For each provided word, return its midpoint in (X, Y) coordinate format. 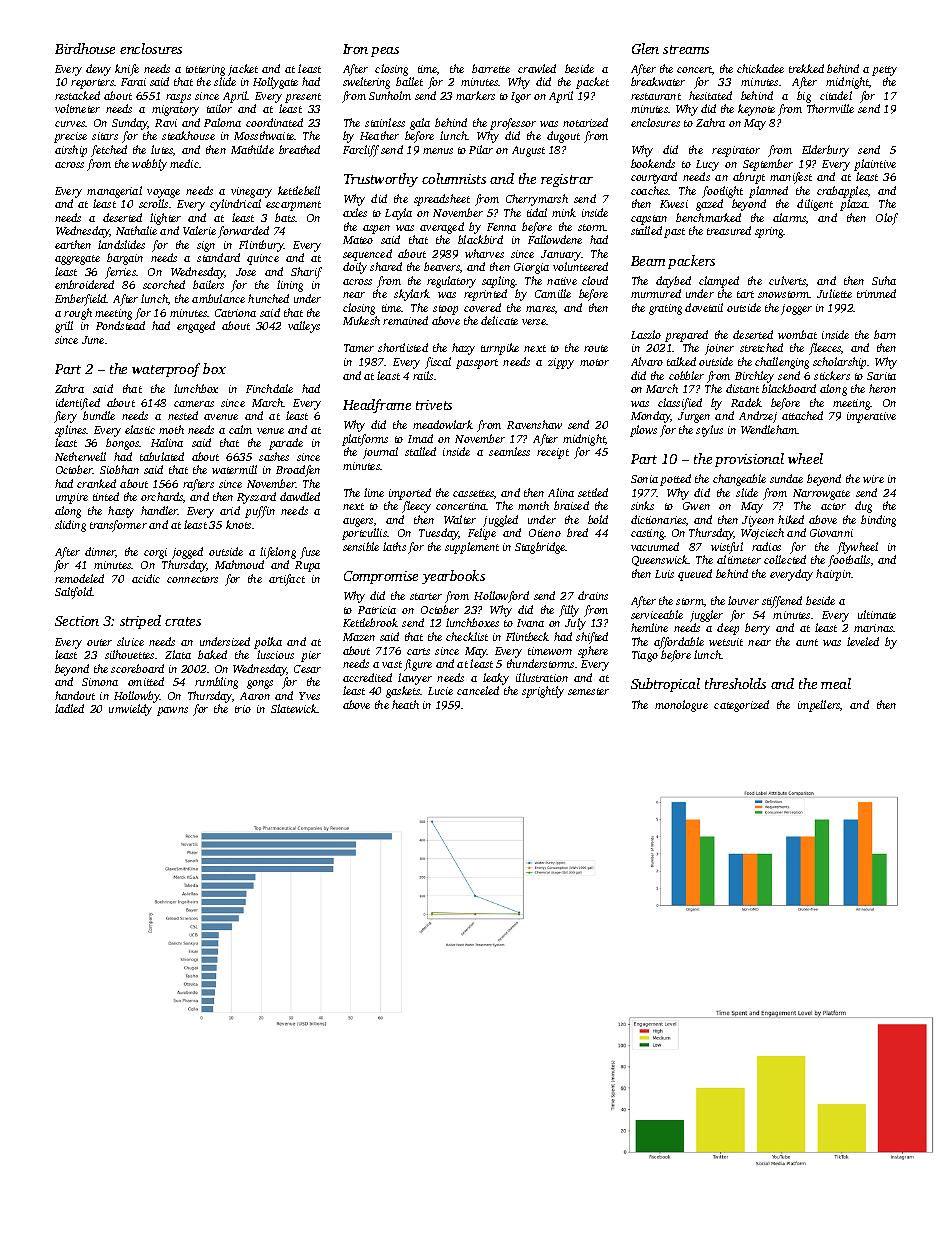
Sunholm (390, 95)
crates (183, 621)
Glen (645, 48)
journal (380, 453)
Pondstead (120, 325)
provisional (749, 460)
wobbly (149, 165)
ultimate (877, 614)
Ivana (530, 623)
